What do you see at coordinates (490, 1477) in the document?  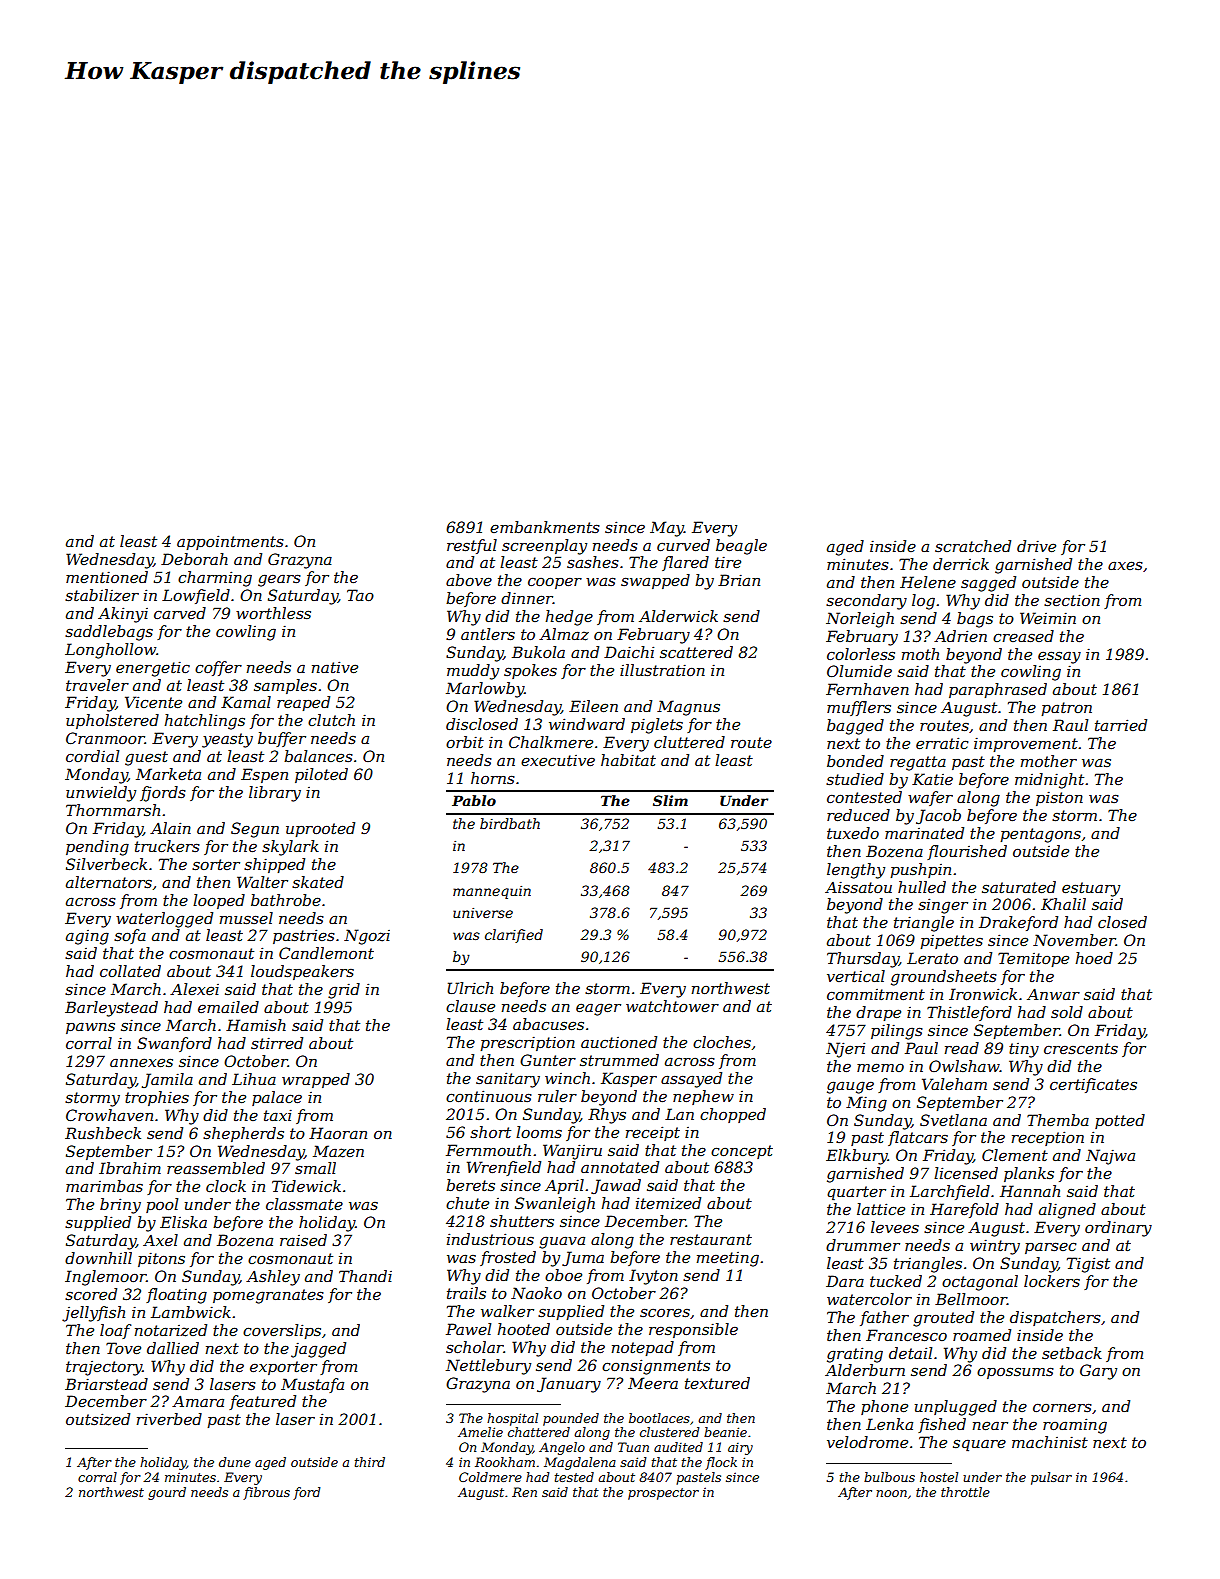 I see `Coldmere` at bounding box center [490, 1477].
